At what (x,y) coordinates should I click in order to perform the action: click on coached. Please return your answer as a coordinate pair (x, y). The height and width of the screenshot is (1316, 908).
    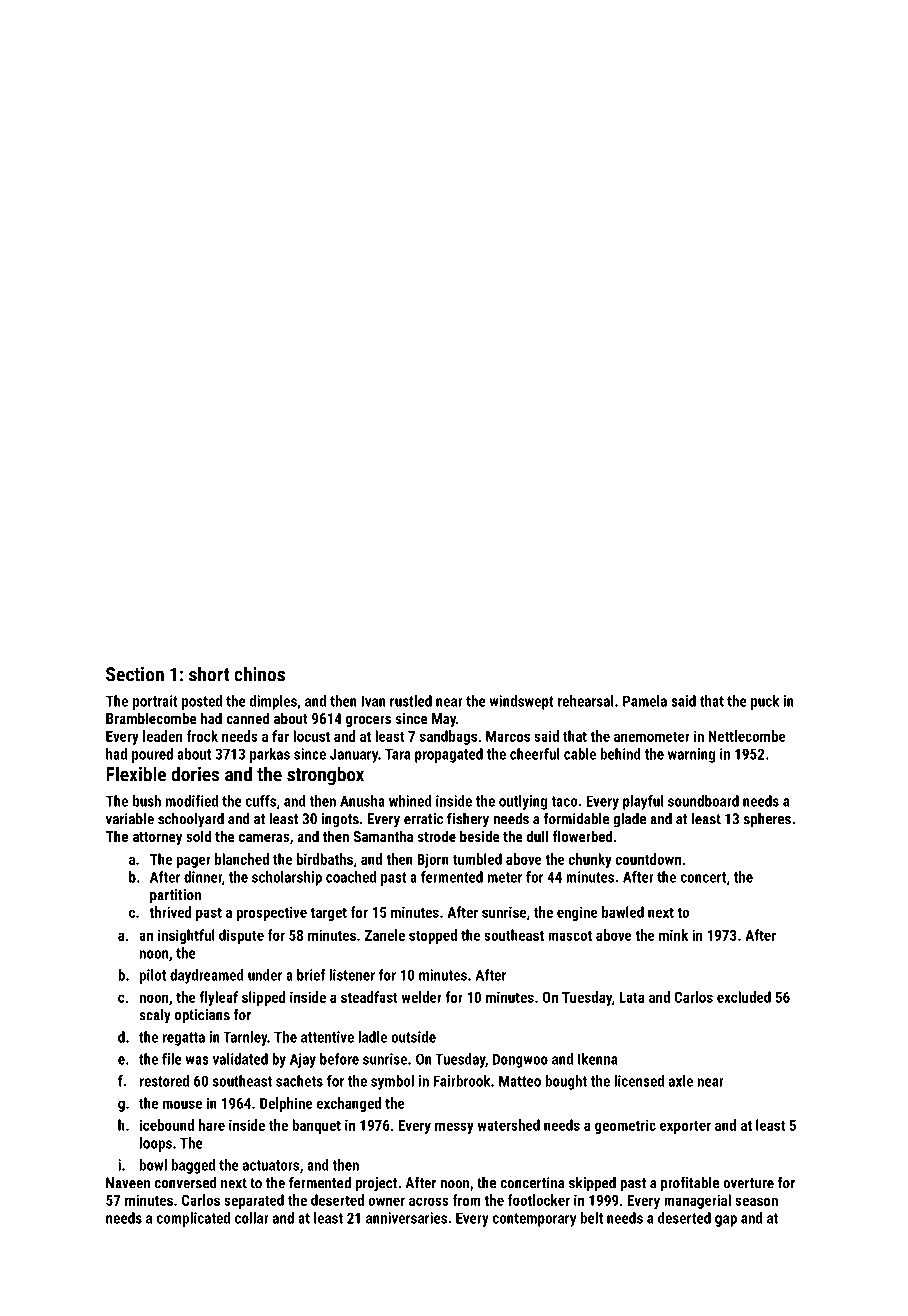
    Looking at the image, I should click on (351, 877).
